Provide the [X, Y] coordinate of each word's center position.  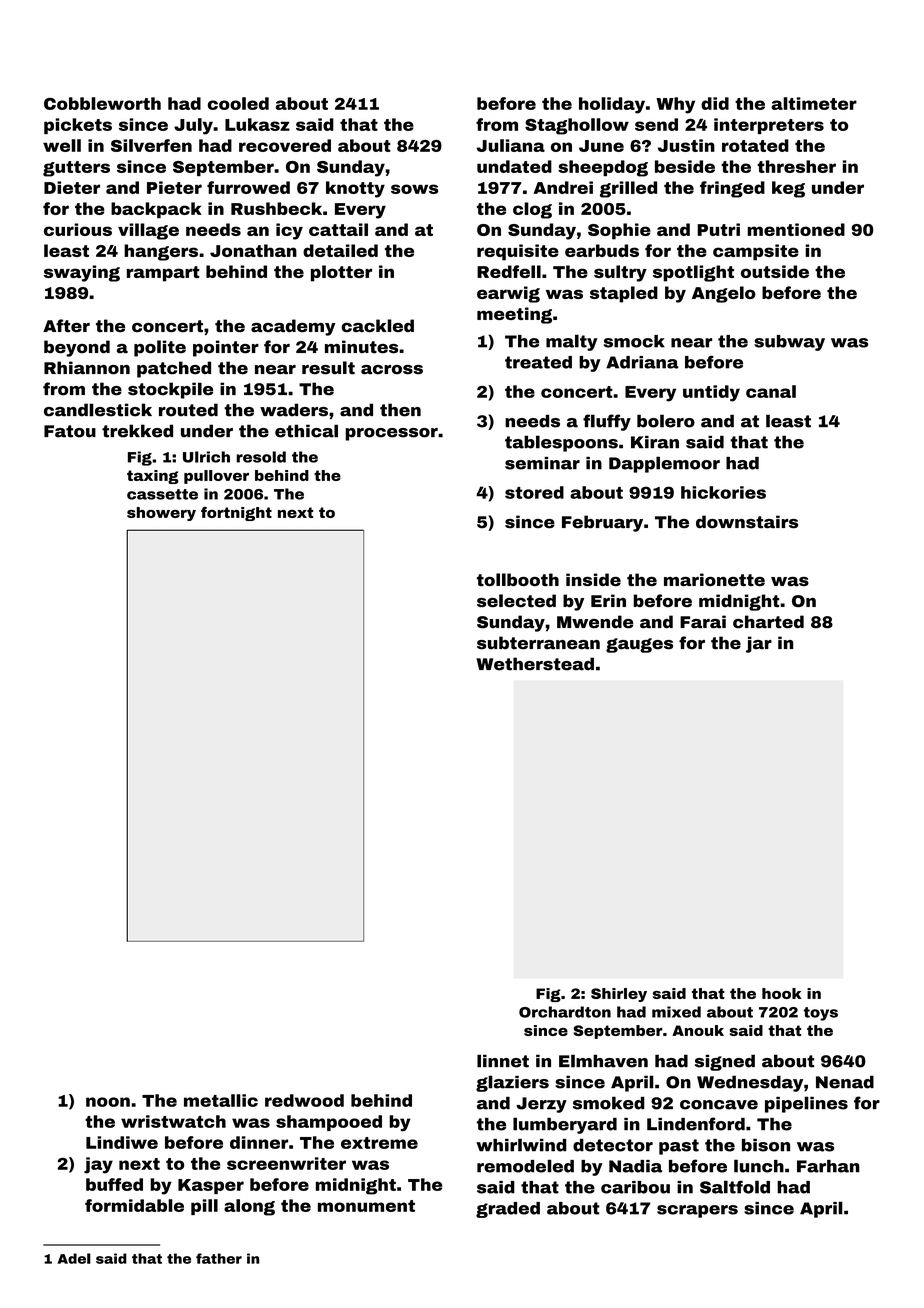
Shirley [619, 995]
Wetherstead [535, 664]
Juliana [511, 145]
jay [98, 1165]
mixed [676, 1012]
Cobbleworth [102, 103]
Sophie [619, 231]
